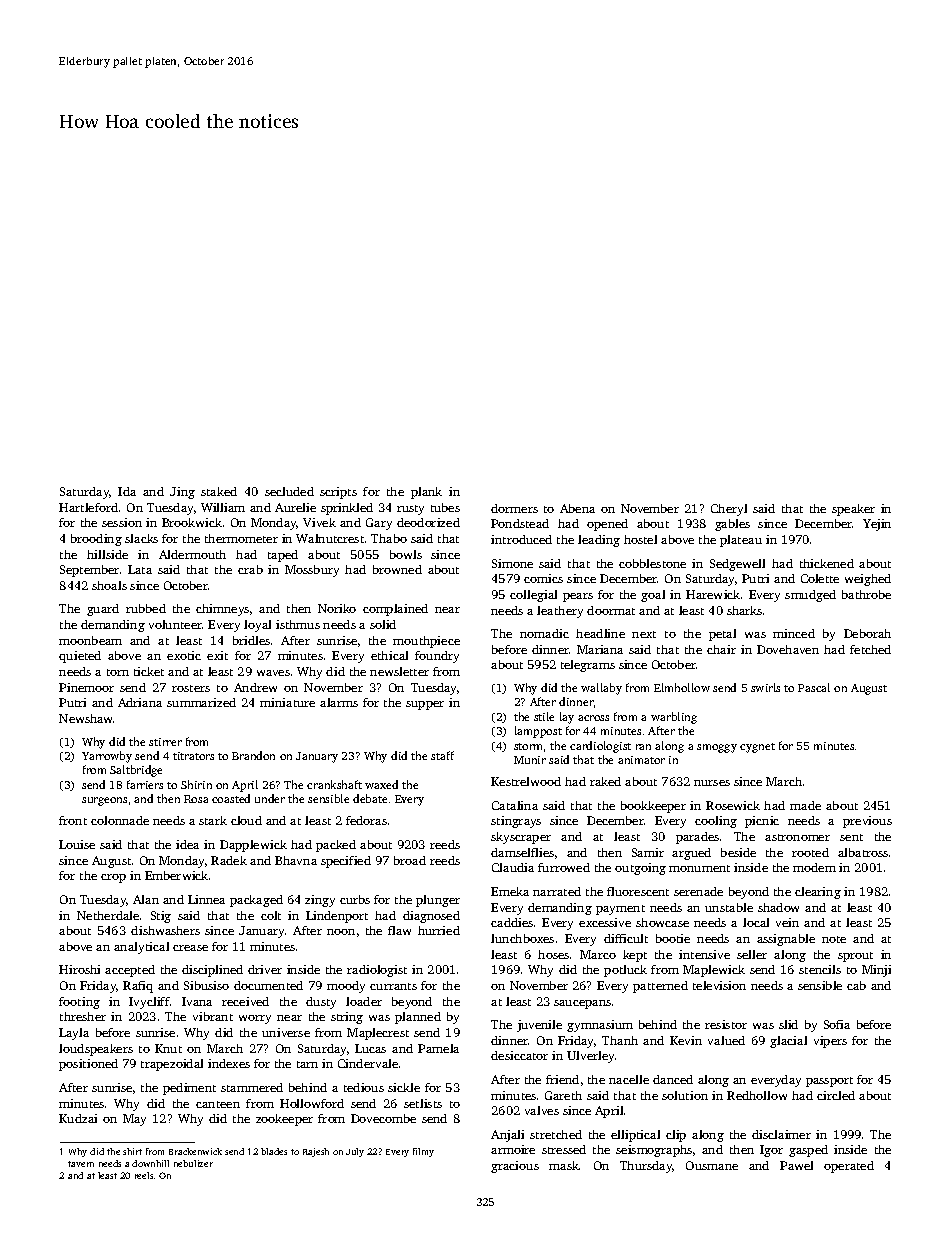 Image resolution: width=952 pixels, height=1233 pixels. What do you see at coordinates (697, 838) in the screenshot?
I see `parades` at bounding box center [697, 838].
